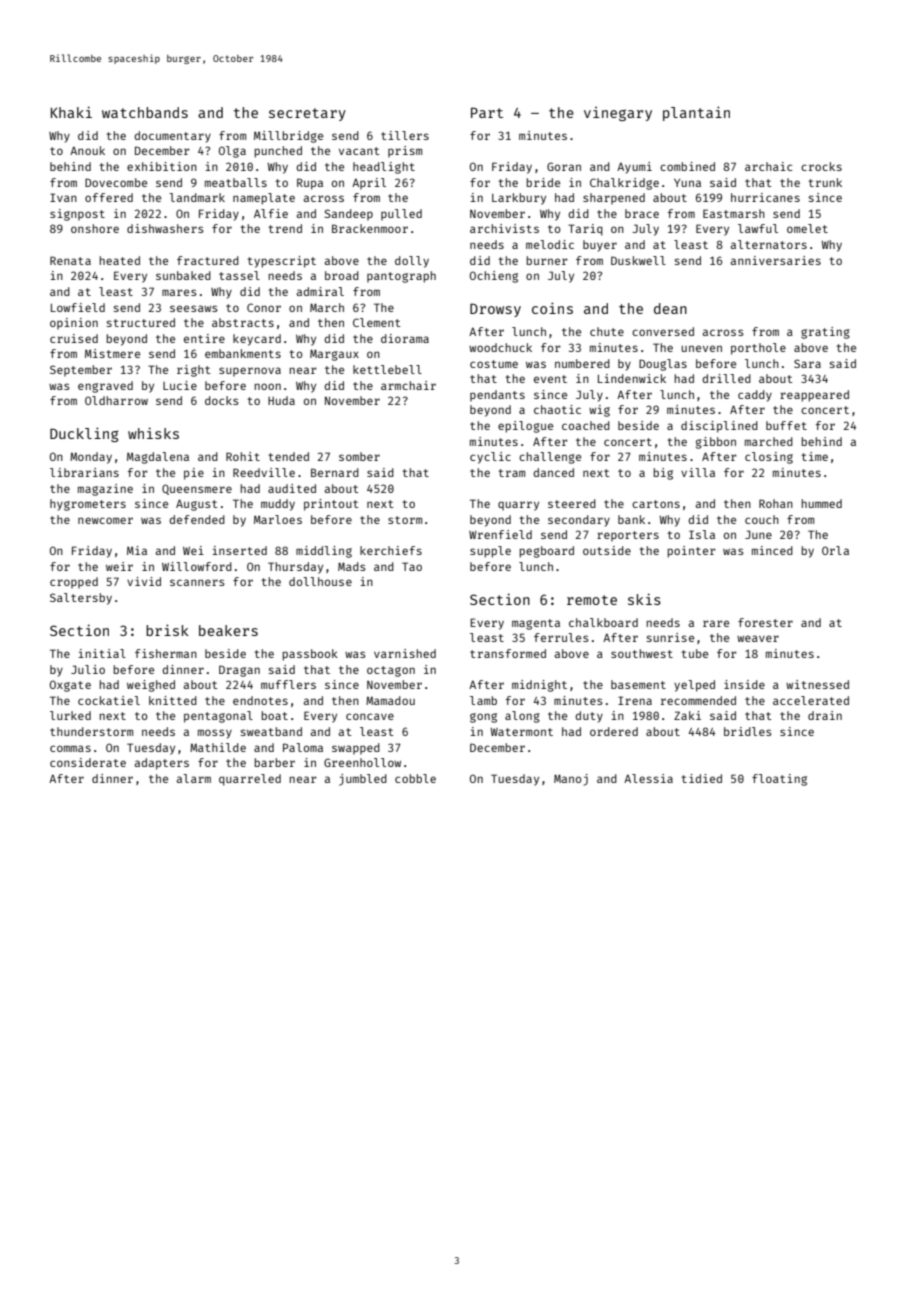 Image resolution: width=908 pixels, height=1316 pixels. Describe the element at coordinates (307, 114) in the page. I see `secretary` at that location.
